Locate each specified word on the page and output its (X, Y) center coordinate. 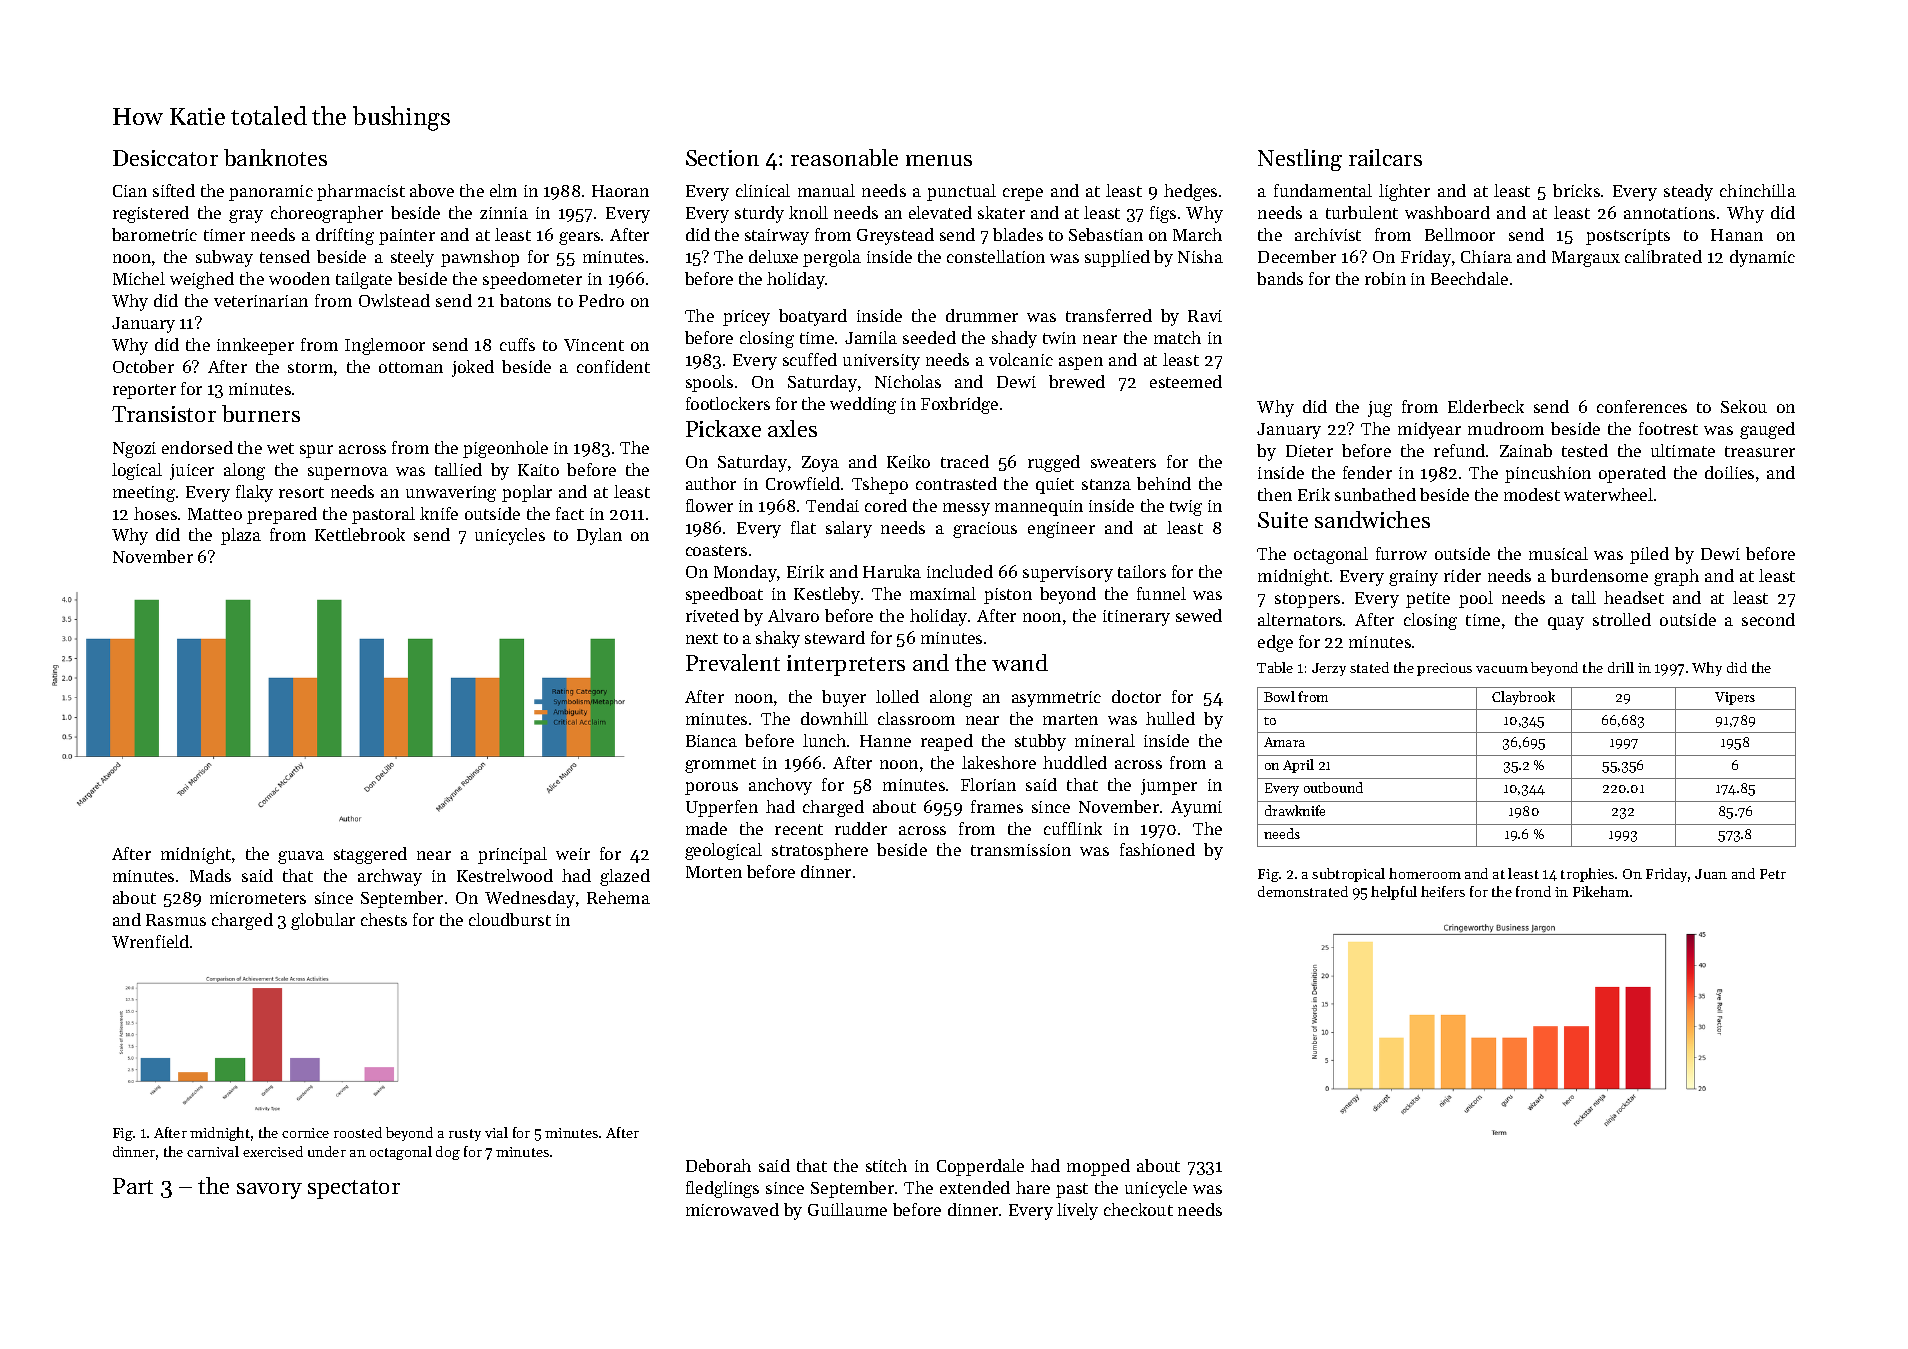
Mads (210, 875)
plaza (241, 536)
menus (939, 160)
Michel (139, 278)
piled (1649, 555)
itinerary (1136, 618)
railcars (1385, 157)
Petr (1773, 874)
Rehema (618, 897)
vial (496, 1132)
